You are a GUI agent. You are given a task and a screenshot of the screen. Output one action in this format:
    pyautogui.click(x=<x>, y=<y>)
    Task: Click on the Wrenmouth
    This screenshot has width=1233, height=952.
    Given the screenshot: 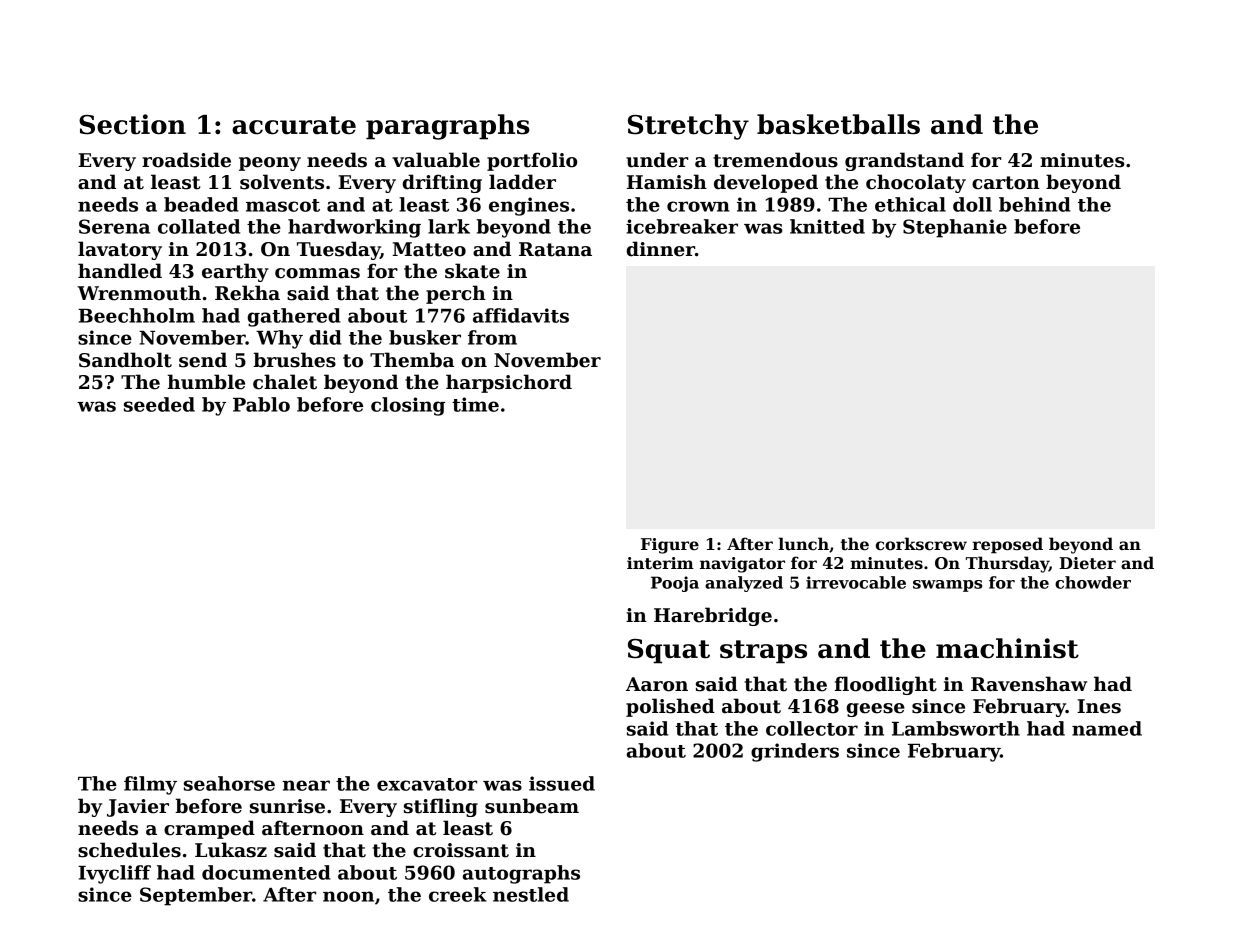 What is the action you would take?
    pyautogui.click(x=139, y=293)
